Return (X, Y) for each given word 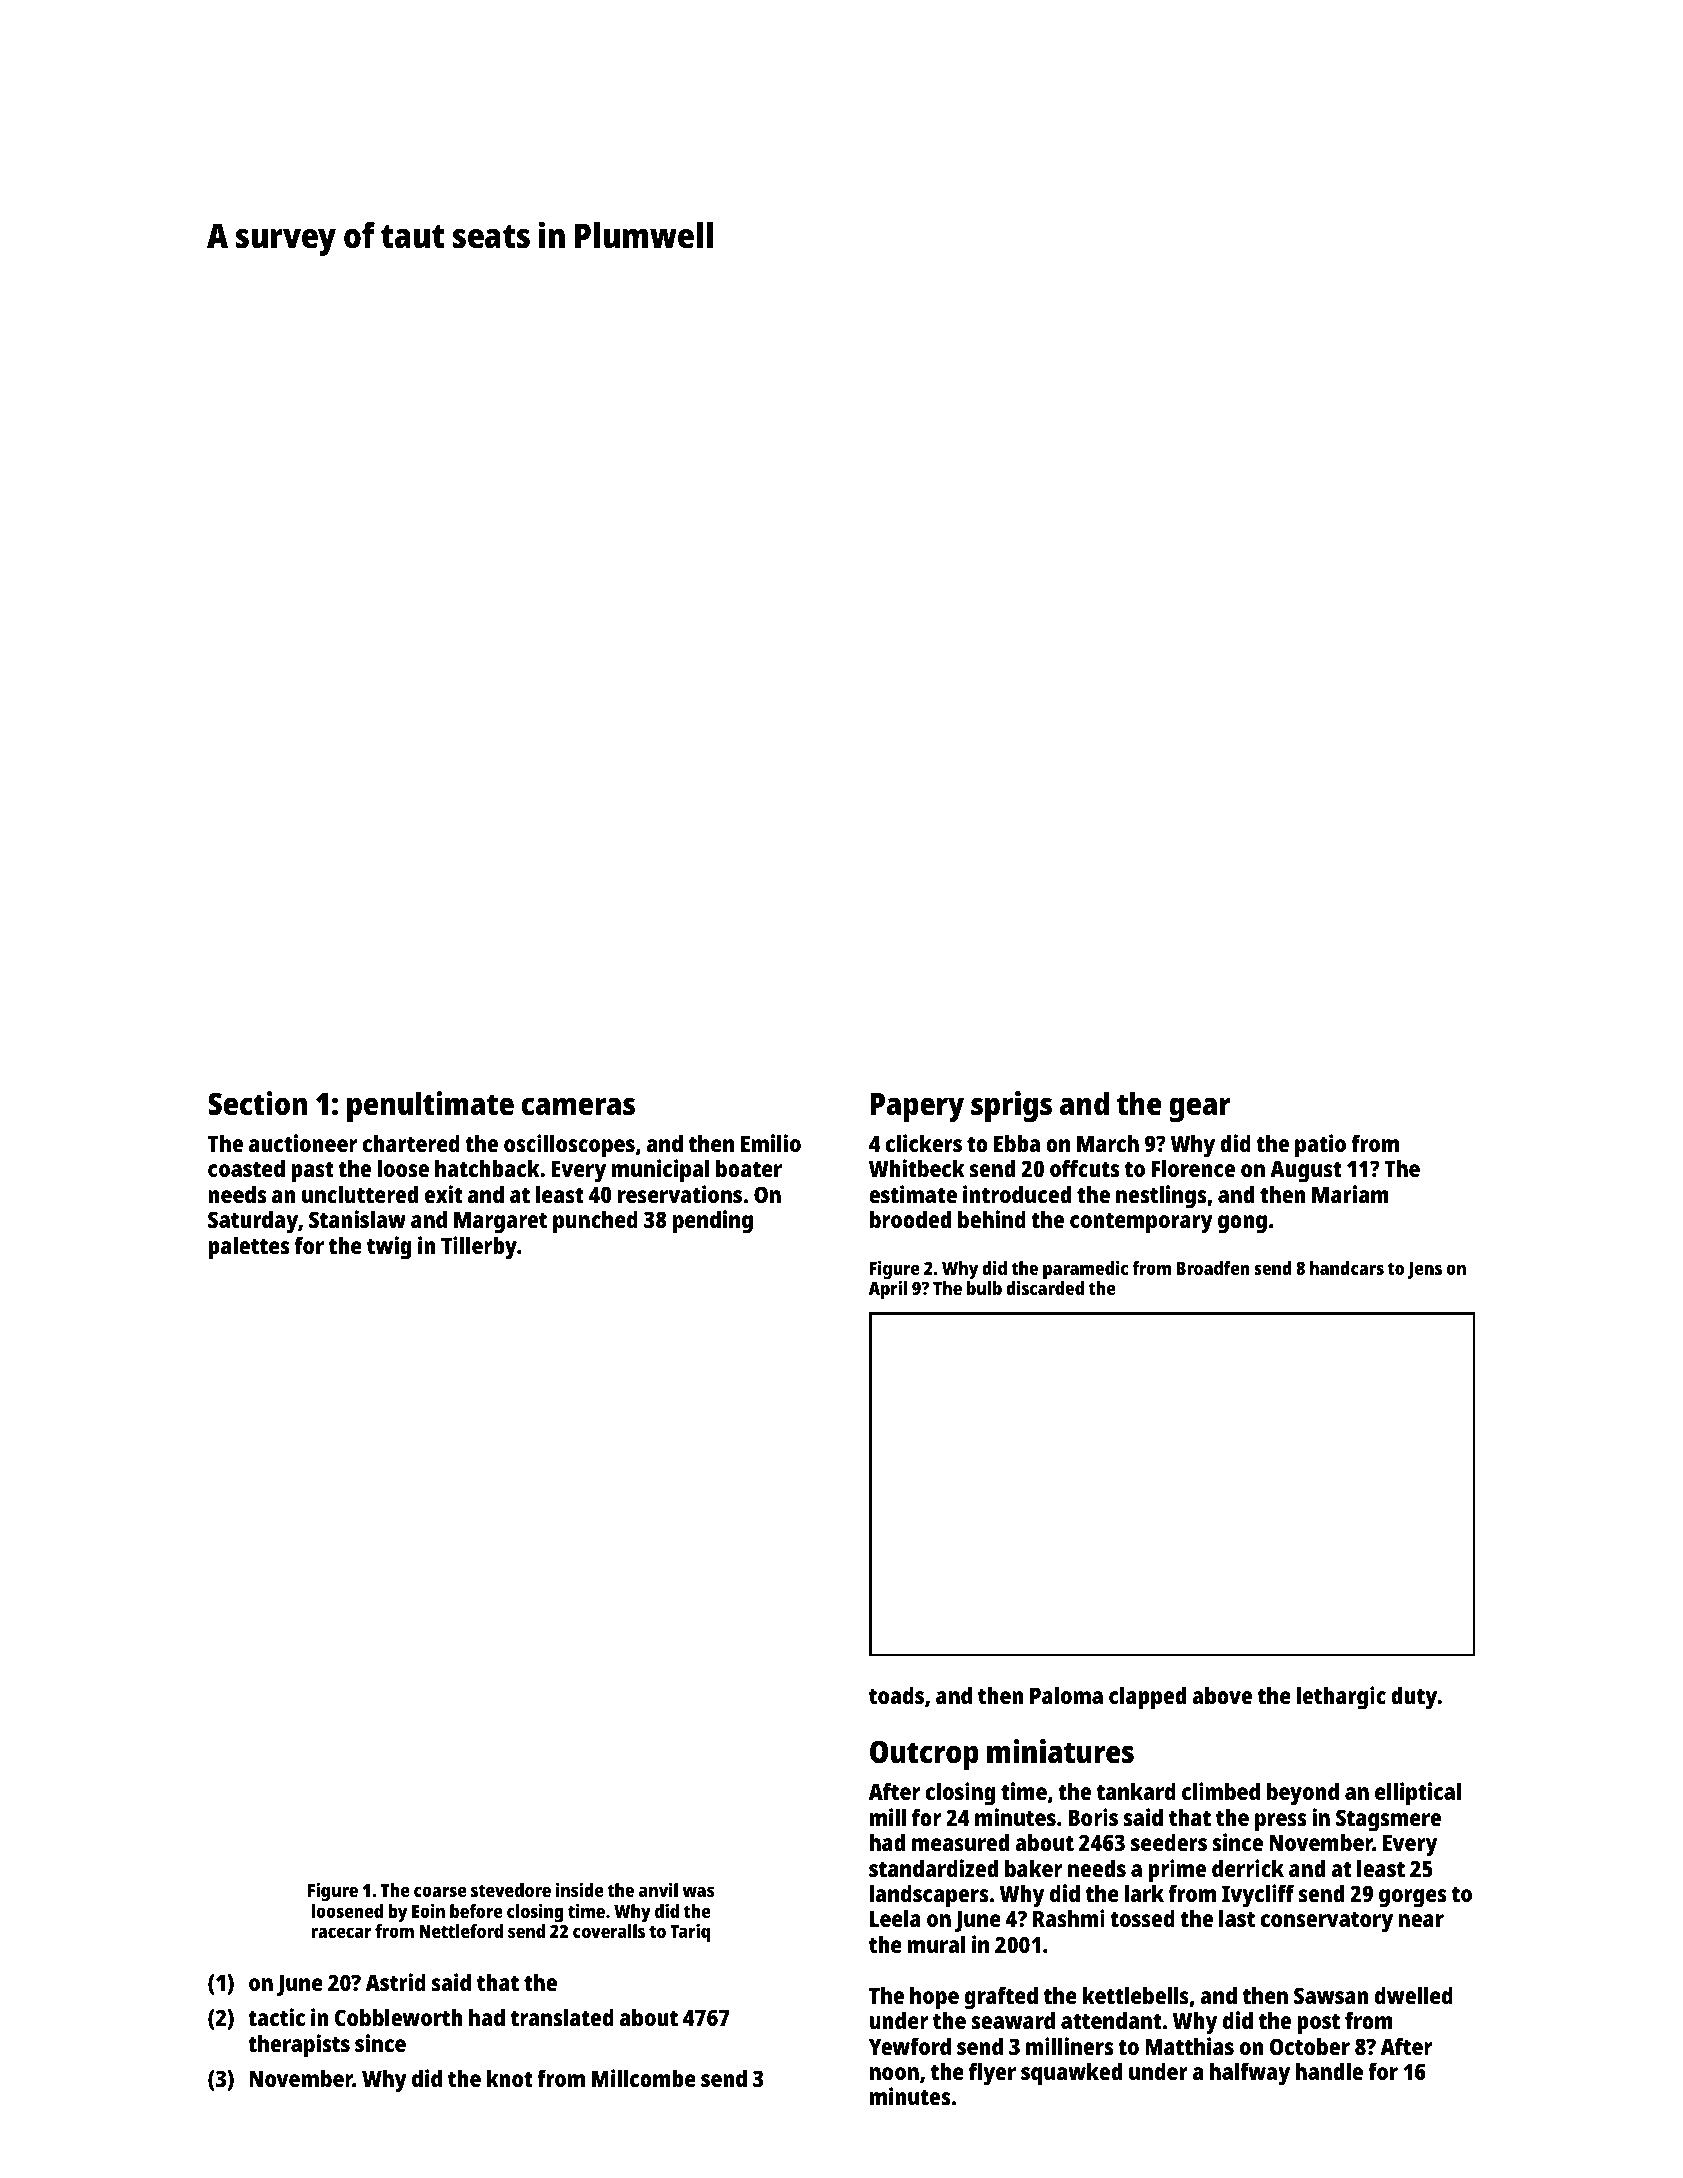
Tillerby (479, 1248)
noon (894, 2073)
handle (1329, 2071)
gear (1200, 1110)
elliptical (1418, 1794)
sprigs (1011, 1107)
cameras (578, 1106)
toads (896, 1695)
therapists (299, 2046)
